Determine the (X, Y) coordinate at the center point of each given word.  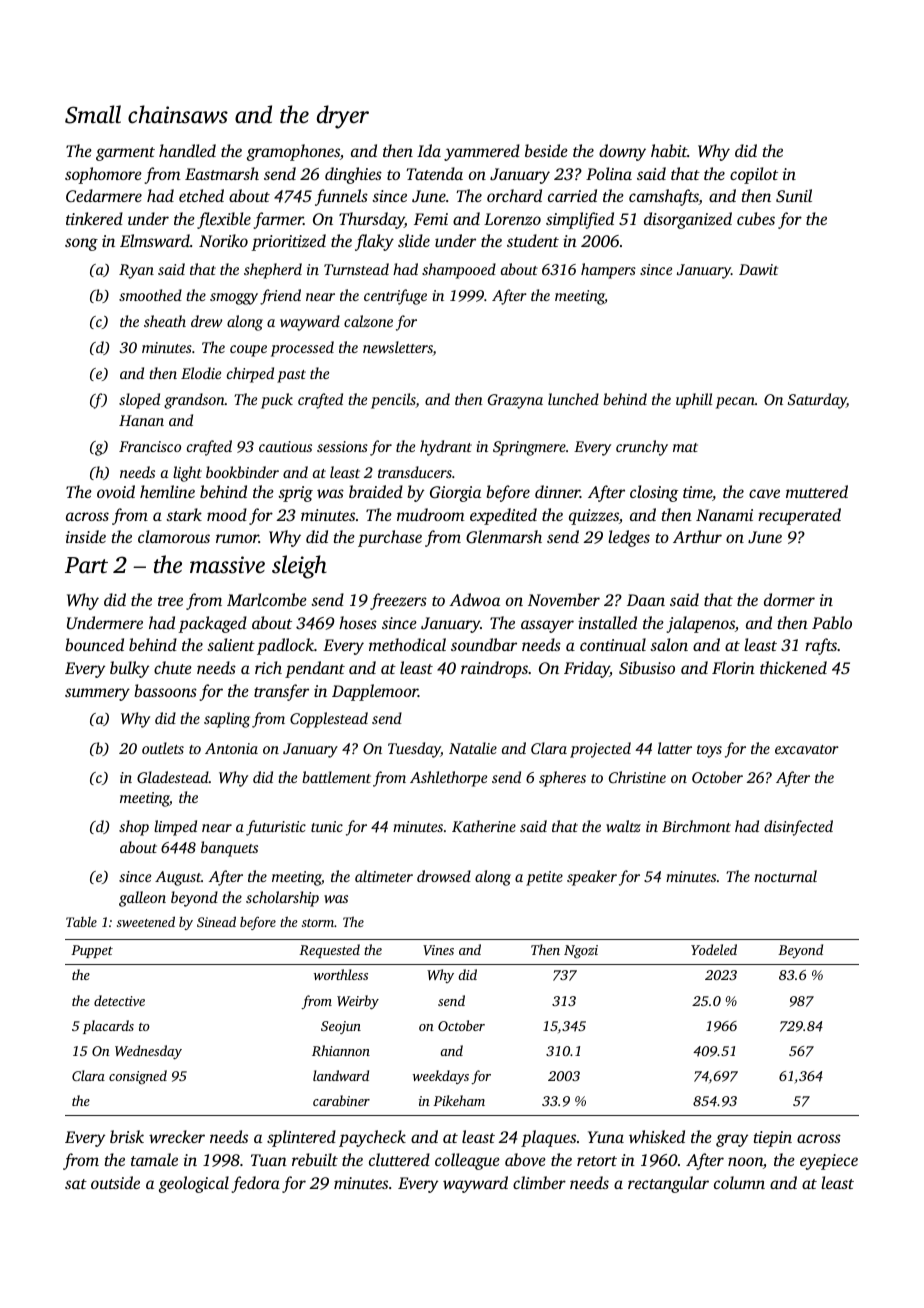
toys (709, 751)
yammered (482, 152)
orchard (514, 195)
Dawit (758, 269)
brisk (127, 1136)
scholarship (282, 899)
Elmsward (155, 240)
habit (669, 150)
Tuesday (414, 750)
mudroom (431, 514)
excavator (807, 749)
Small (93, 114)
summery (97, 694)
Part (86, 565)
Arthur (697, 536)
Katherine (484, 826)
